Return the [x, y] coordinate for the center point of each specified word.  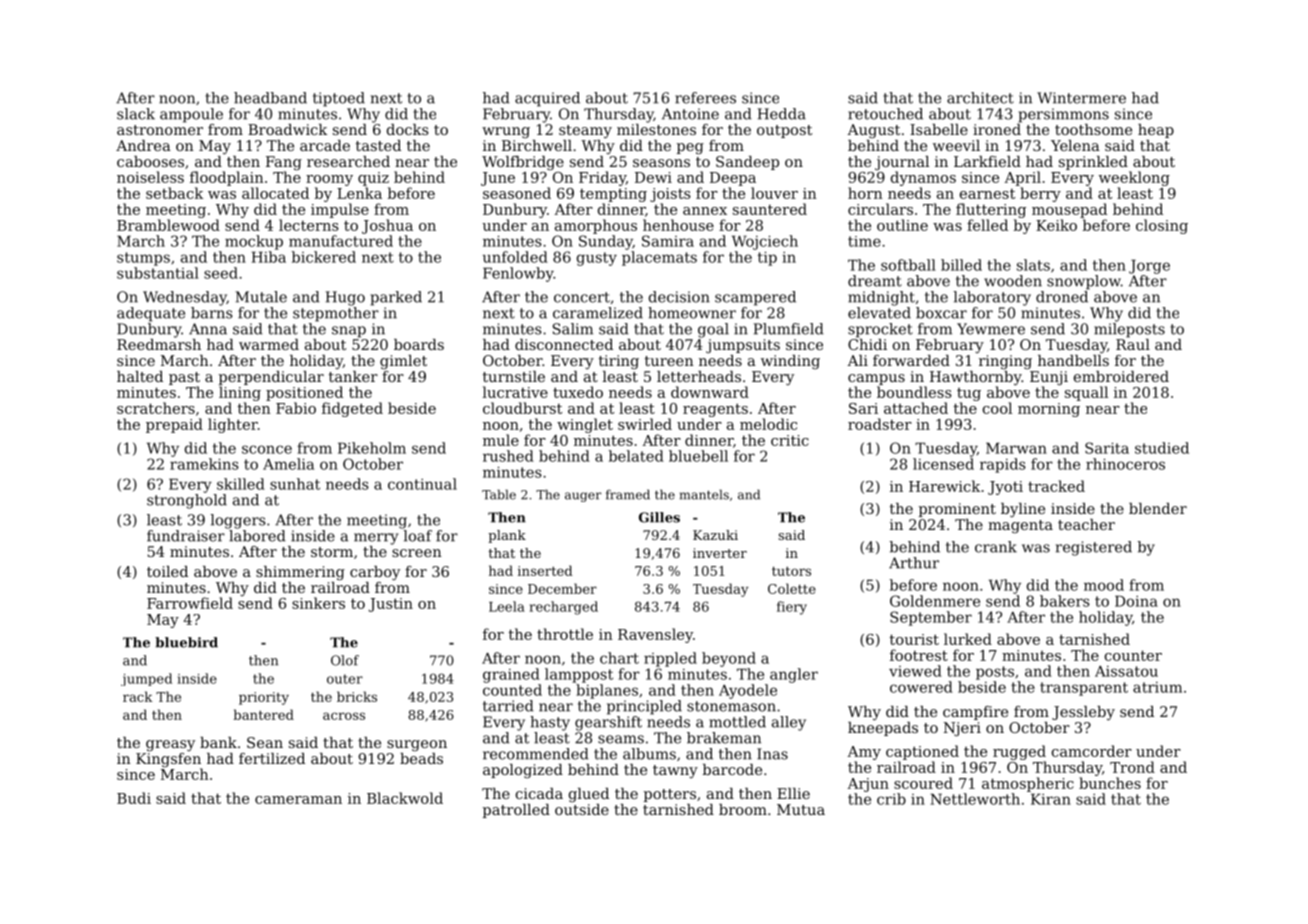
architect [980, 98]
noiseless [150, 177]
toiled [167, 571]
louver [774, 193]
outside [582, 809]
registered [1094, 548]
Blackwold [405, 798]
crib [891, 799]
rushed [508, 456]
